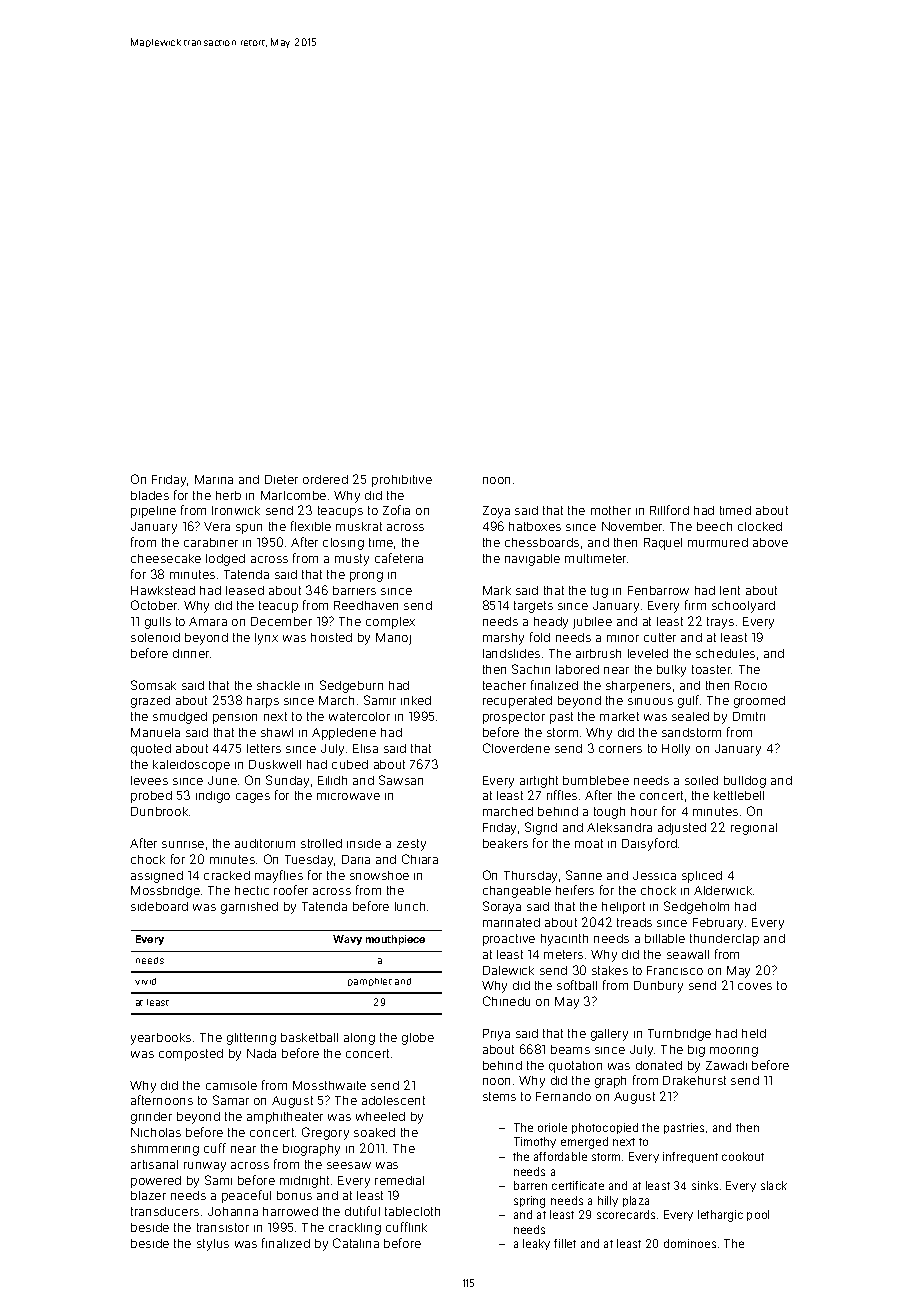 The width and height of the screenshot is (924, 1314). What do you see at coordinates (359, 526) in the screenshot?
I see `muskrat` at bounding box center [359, 526].
